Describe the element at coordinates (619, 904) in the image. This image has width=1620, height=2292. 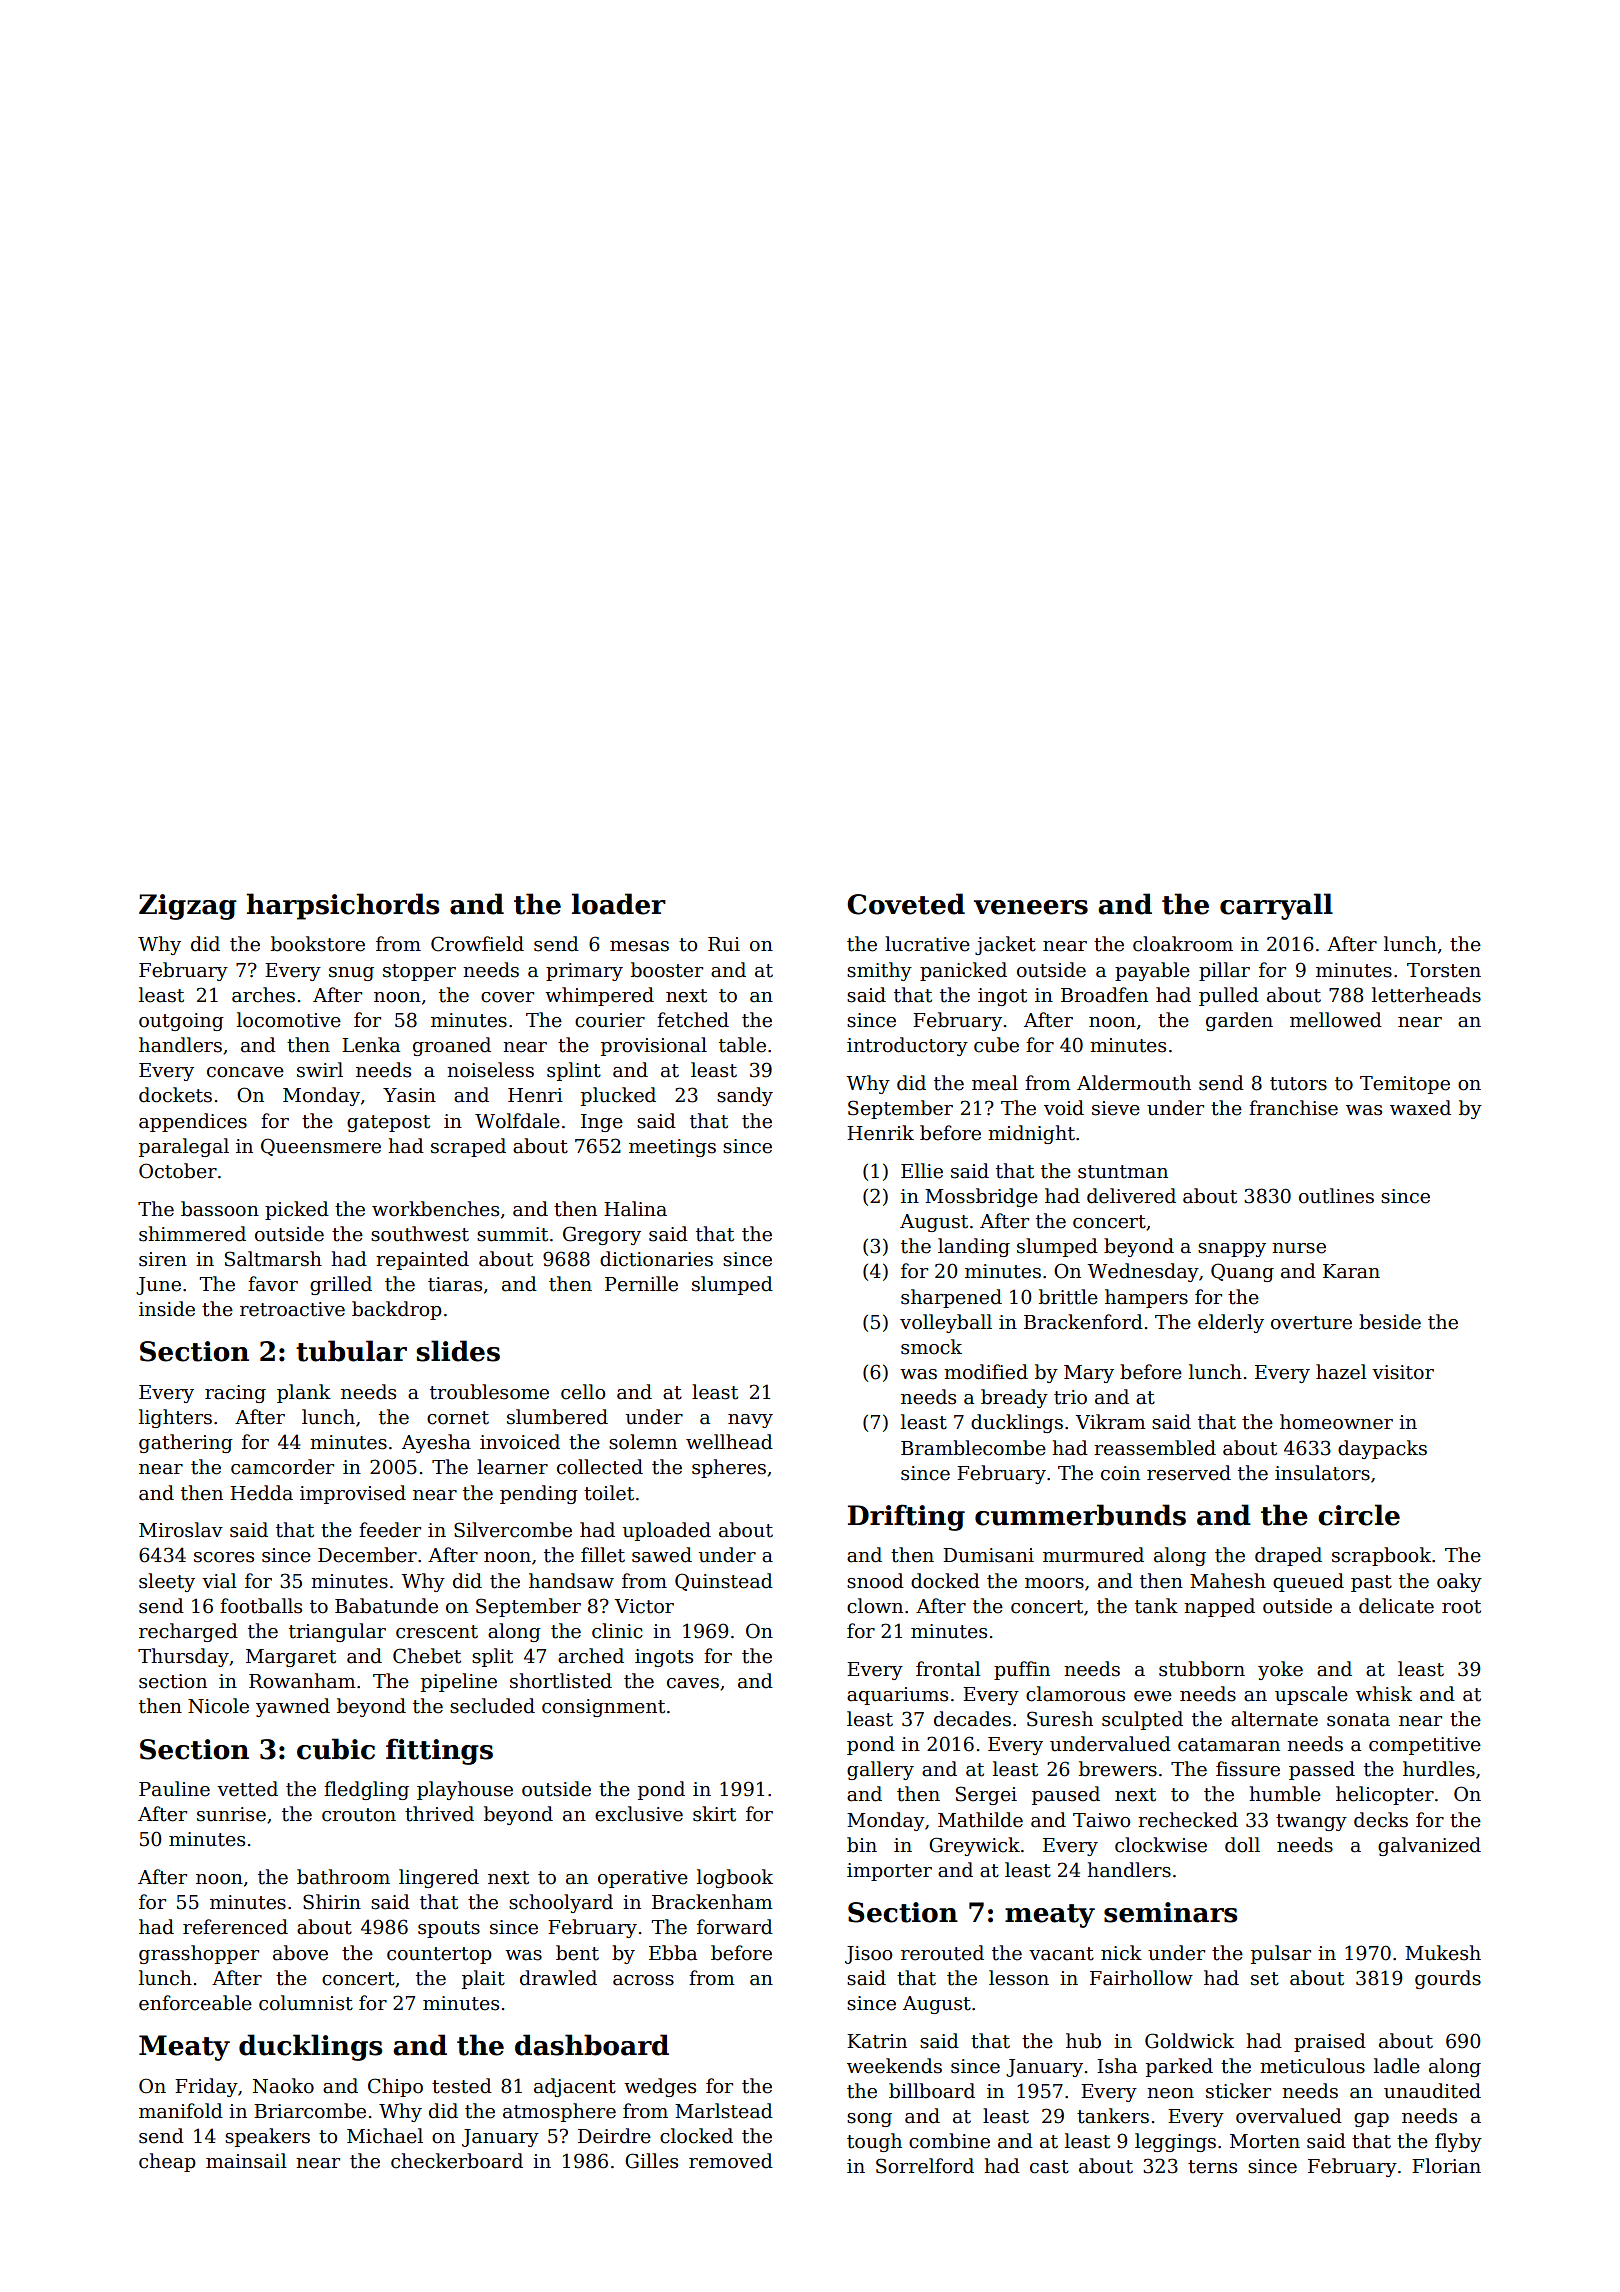
I see `loader` at that location.
